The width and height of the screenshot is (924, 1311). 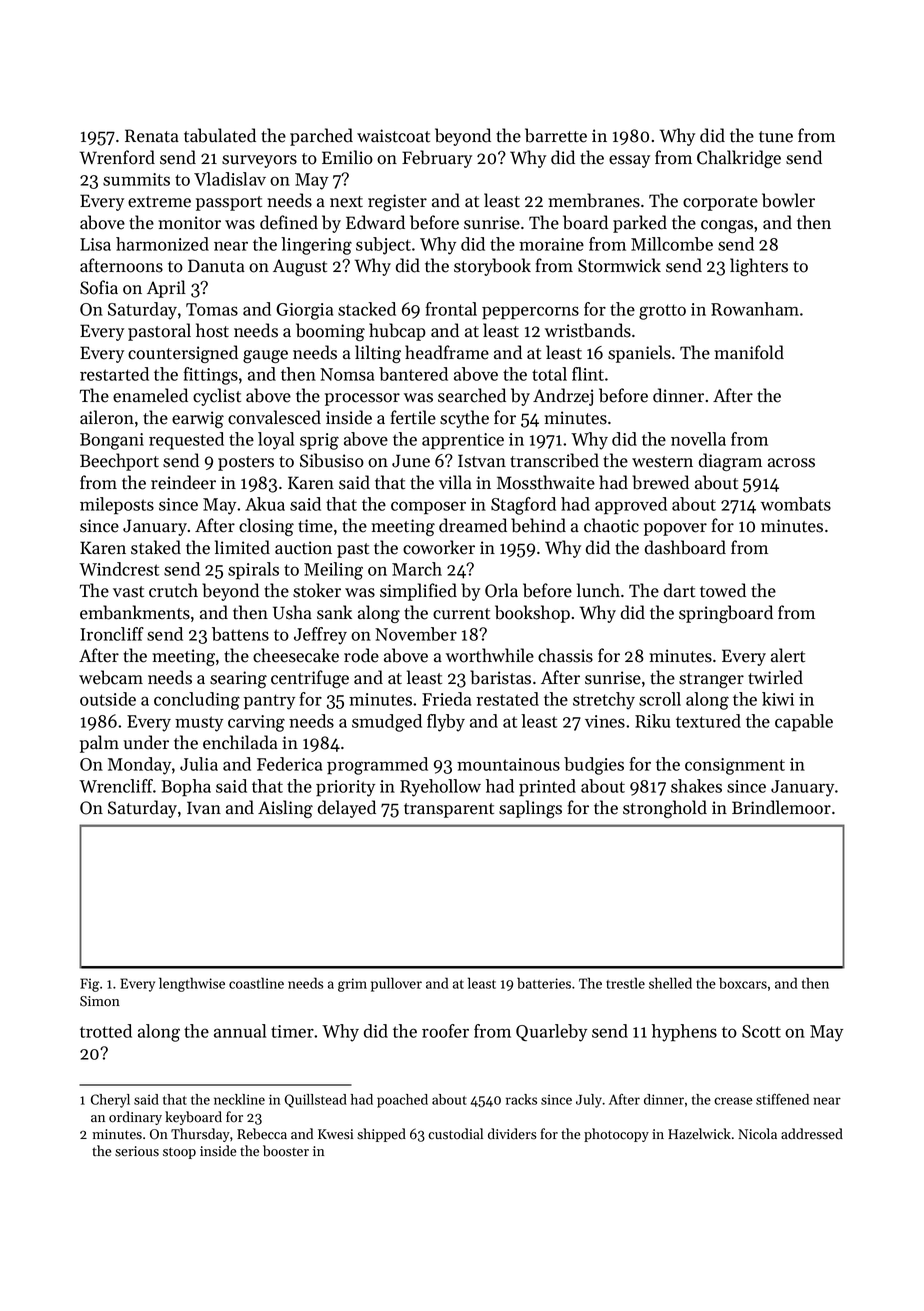 I want to click on Renata, so click(x=152, y=136).
